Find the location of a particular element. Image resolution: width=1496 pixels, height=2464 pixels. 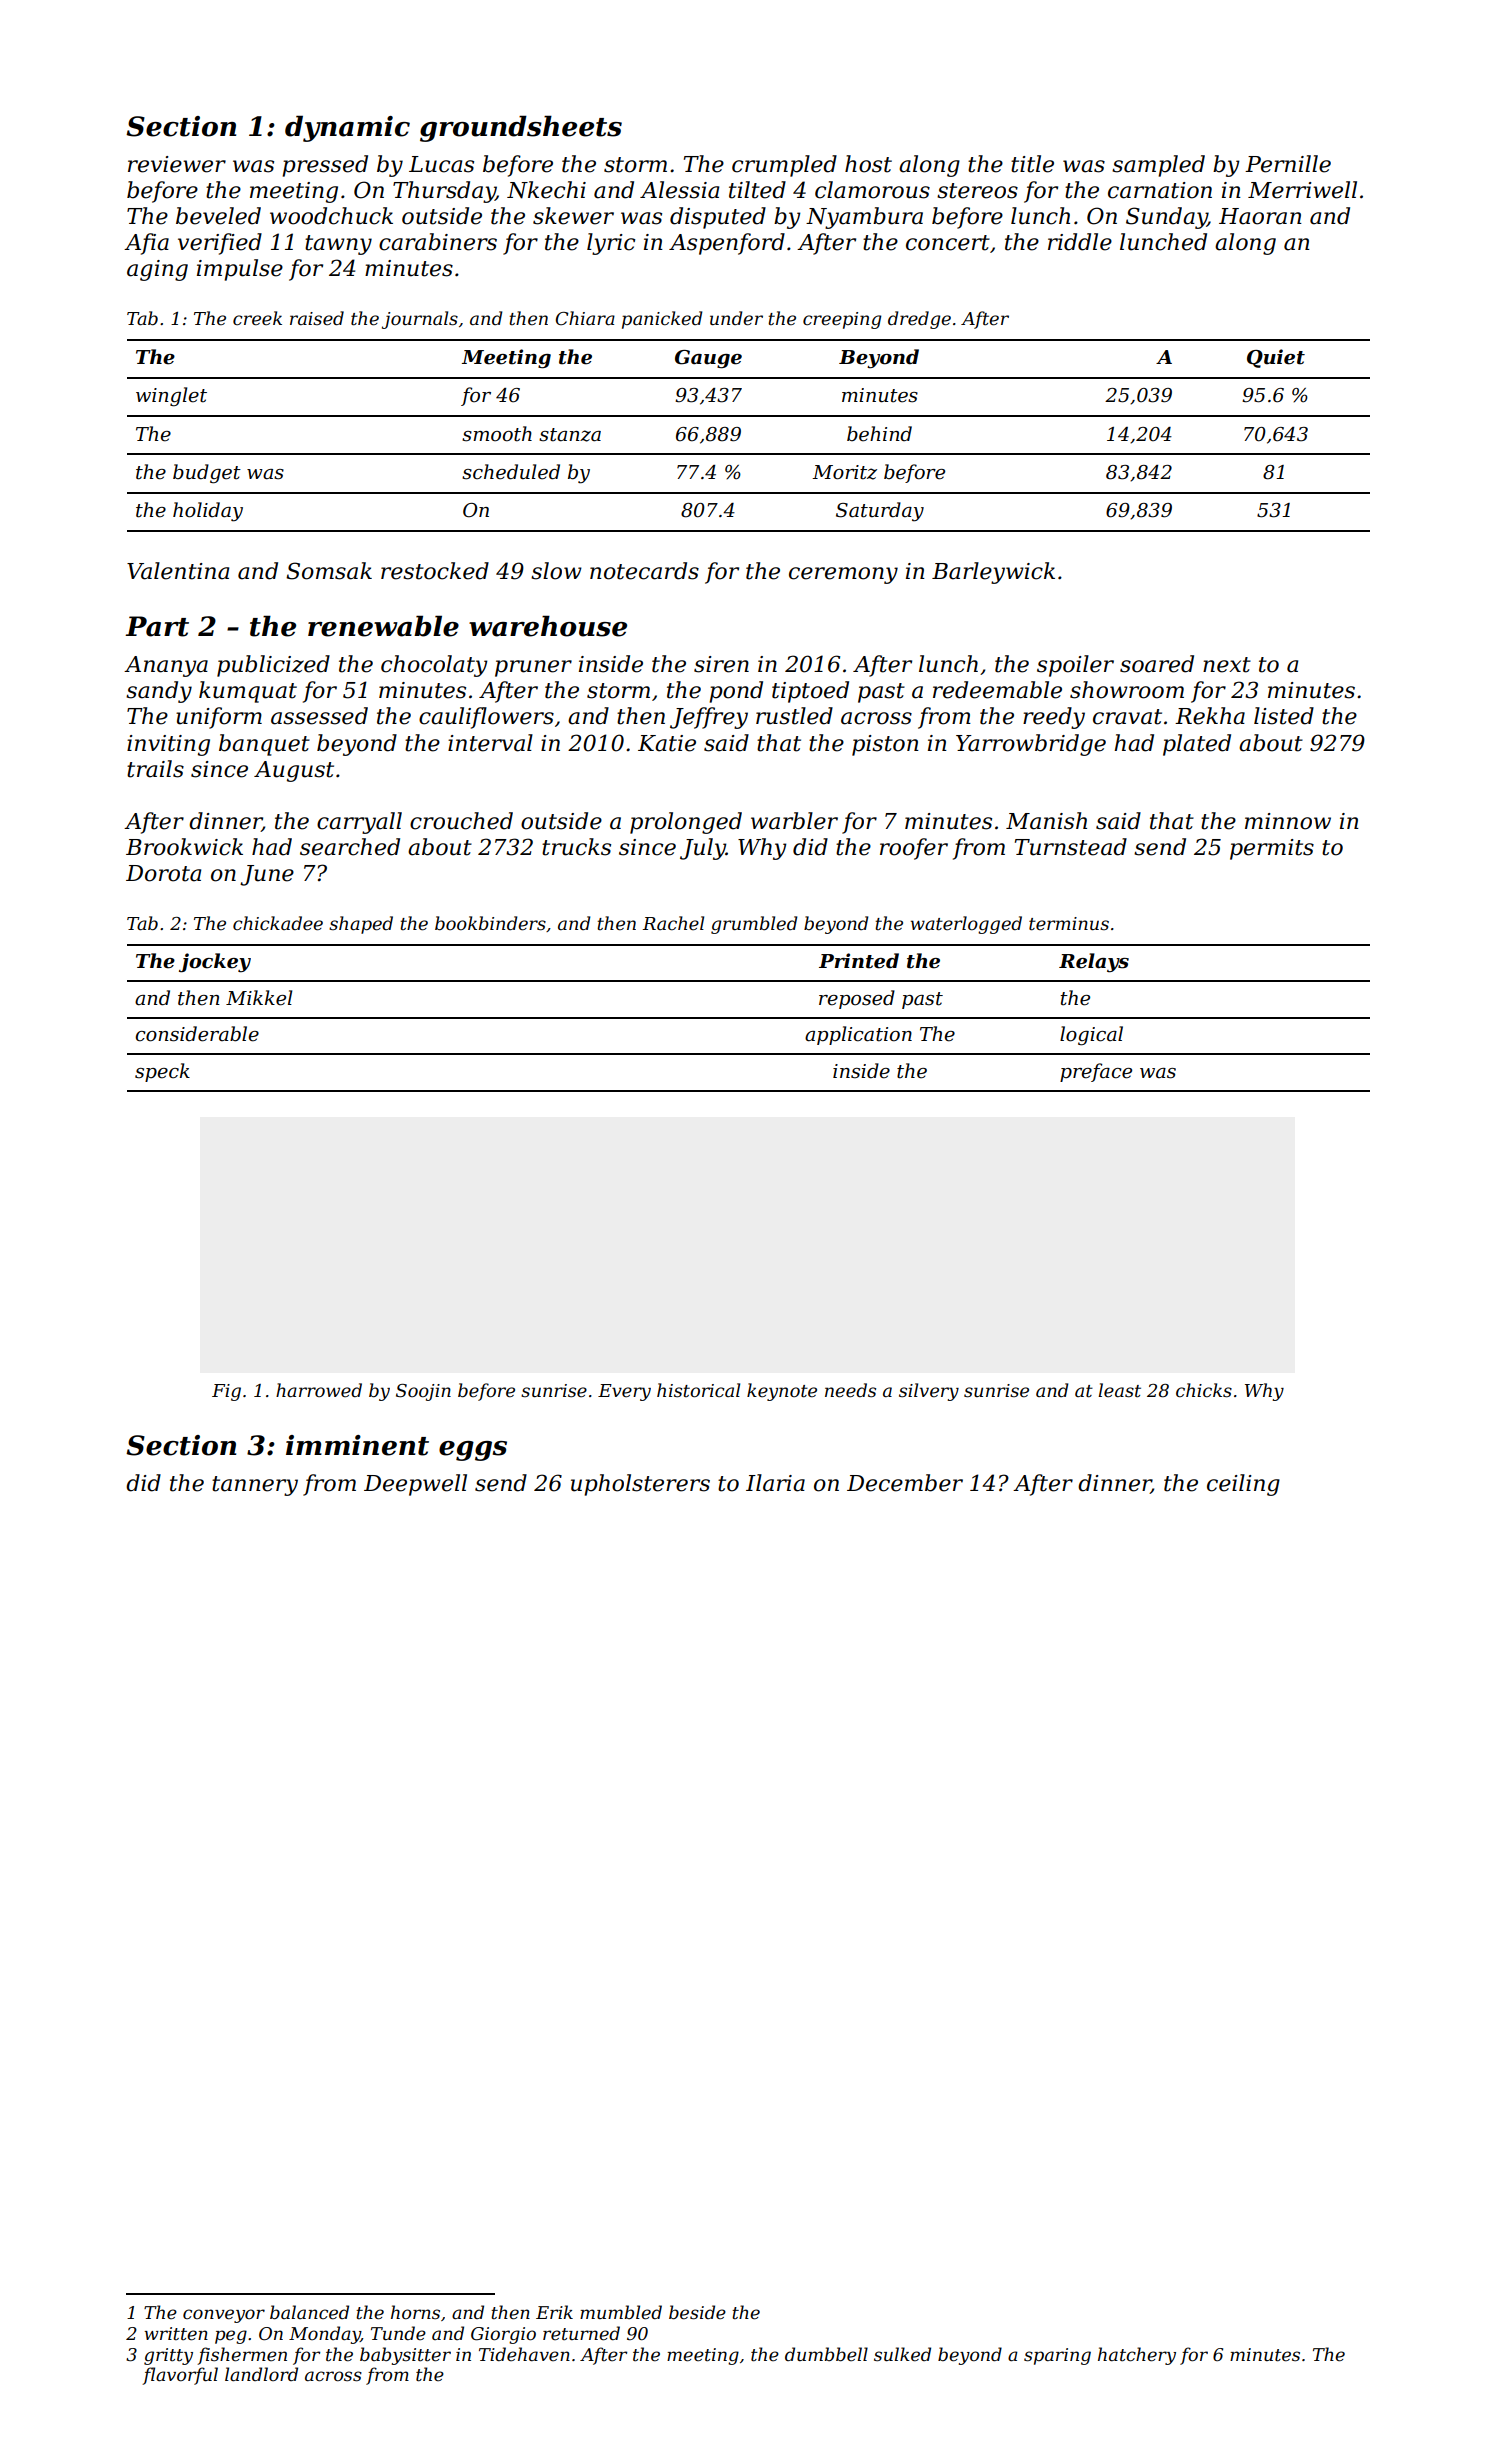

beside is located at coordinates (697, 2312).
